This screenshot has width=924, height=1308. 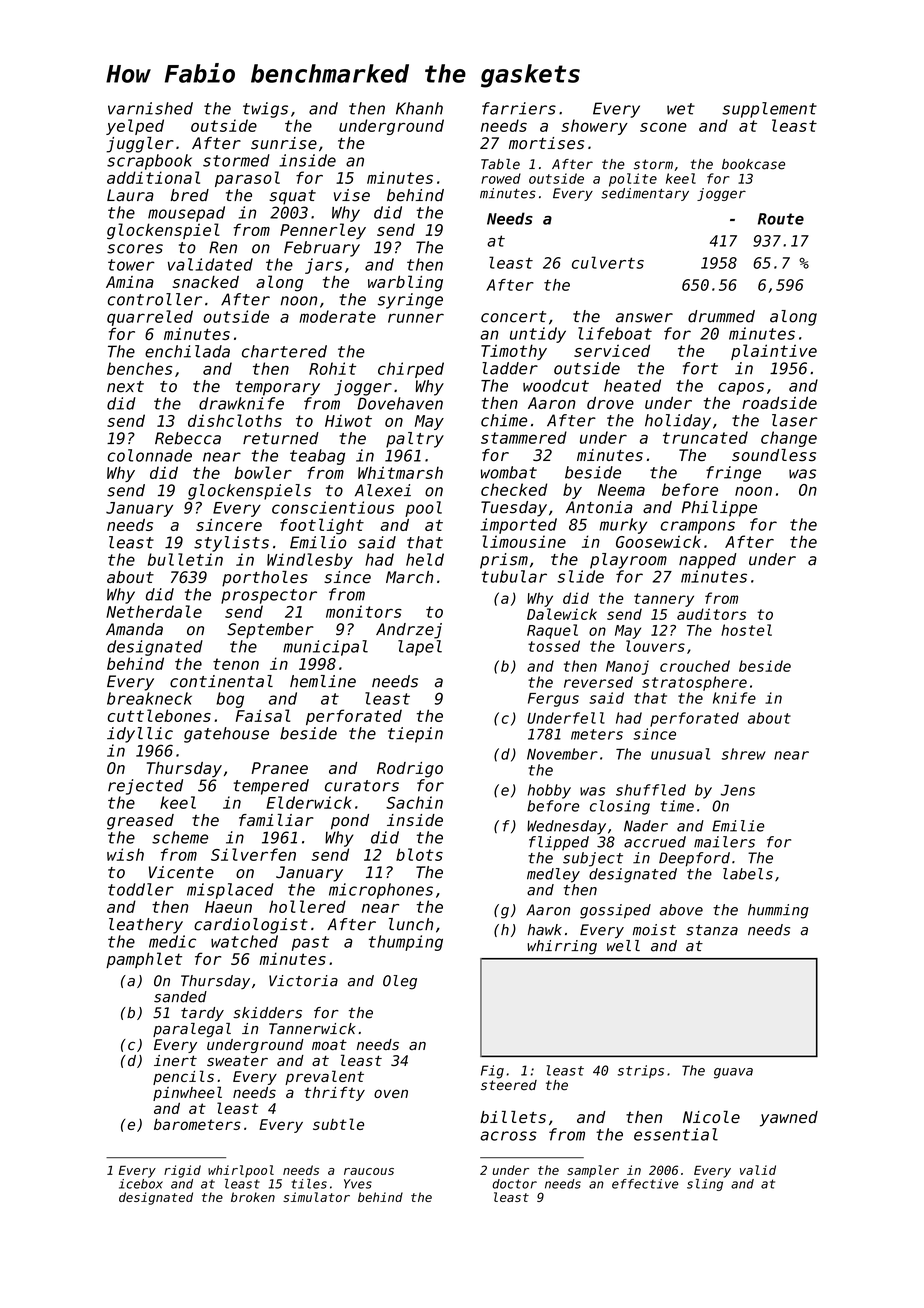 What do you see at coordinates (180, 837) in the screenshot?
I see `scheme` at bounding box center [180, 837].
